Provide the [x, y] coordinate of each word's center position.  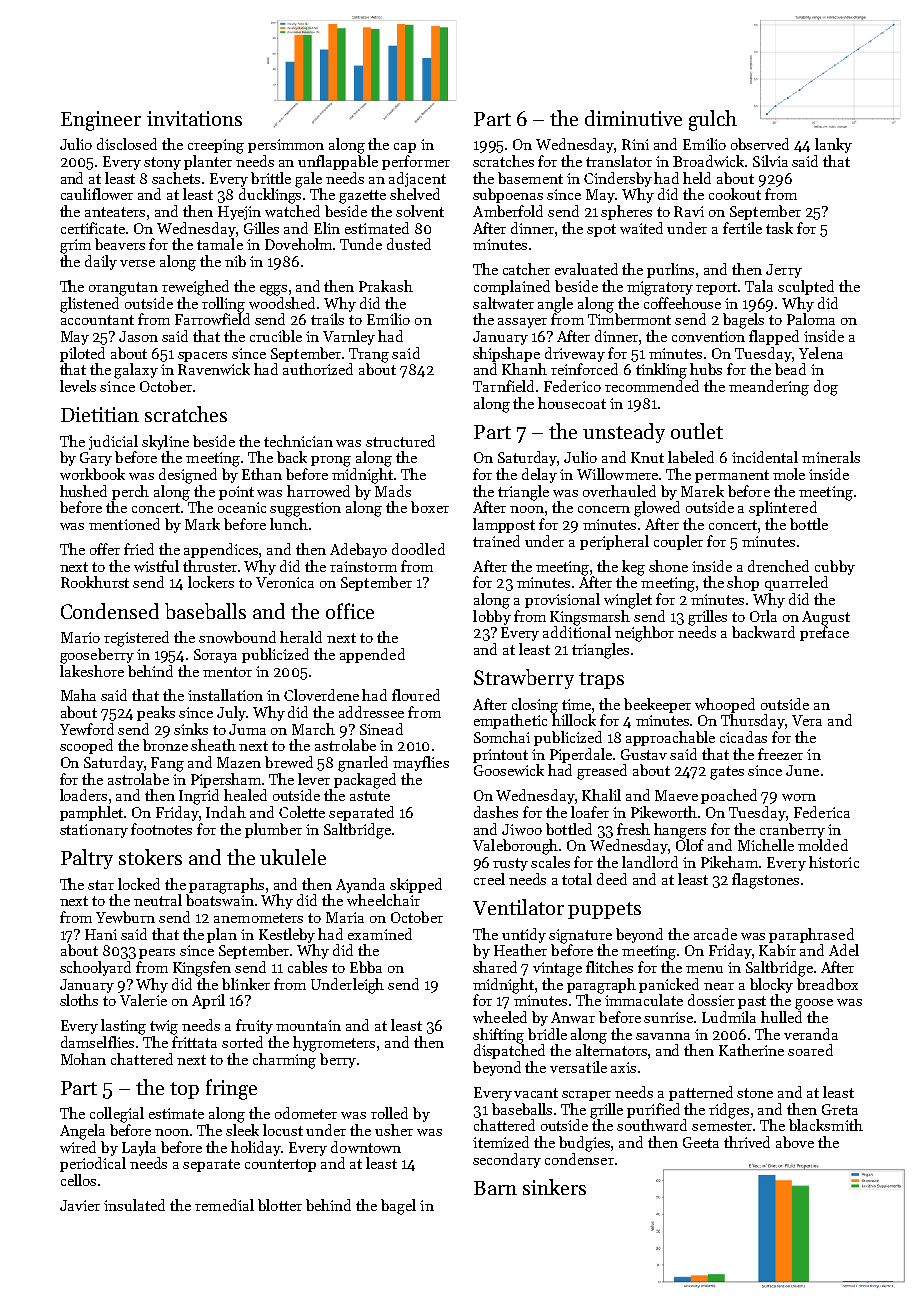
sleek [242, 1130]
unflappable [338, 162]
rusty [510, 864]
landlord [650, 862]
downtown [366, 1147]
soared [810, 1050]
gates [727, 773]
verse [137, 263]
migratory [660, 288]
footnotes [161, 829]
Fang [167, 764]
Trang [369, 355]
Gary [96, 459]
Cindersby [618, 179]
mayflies [421, 763]
